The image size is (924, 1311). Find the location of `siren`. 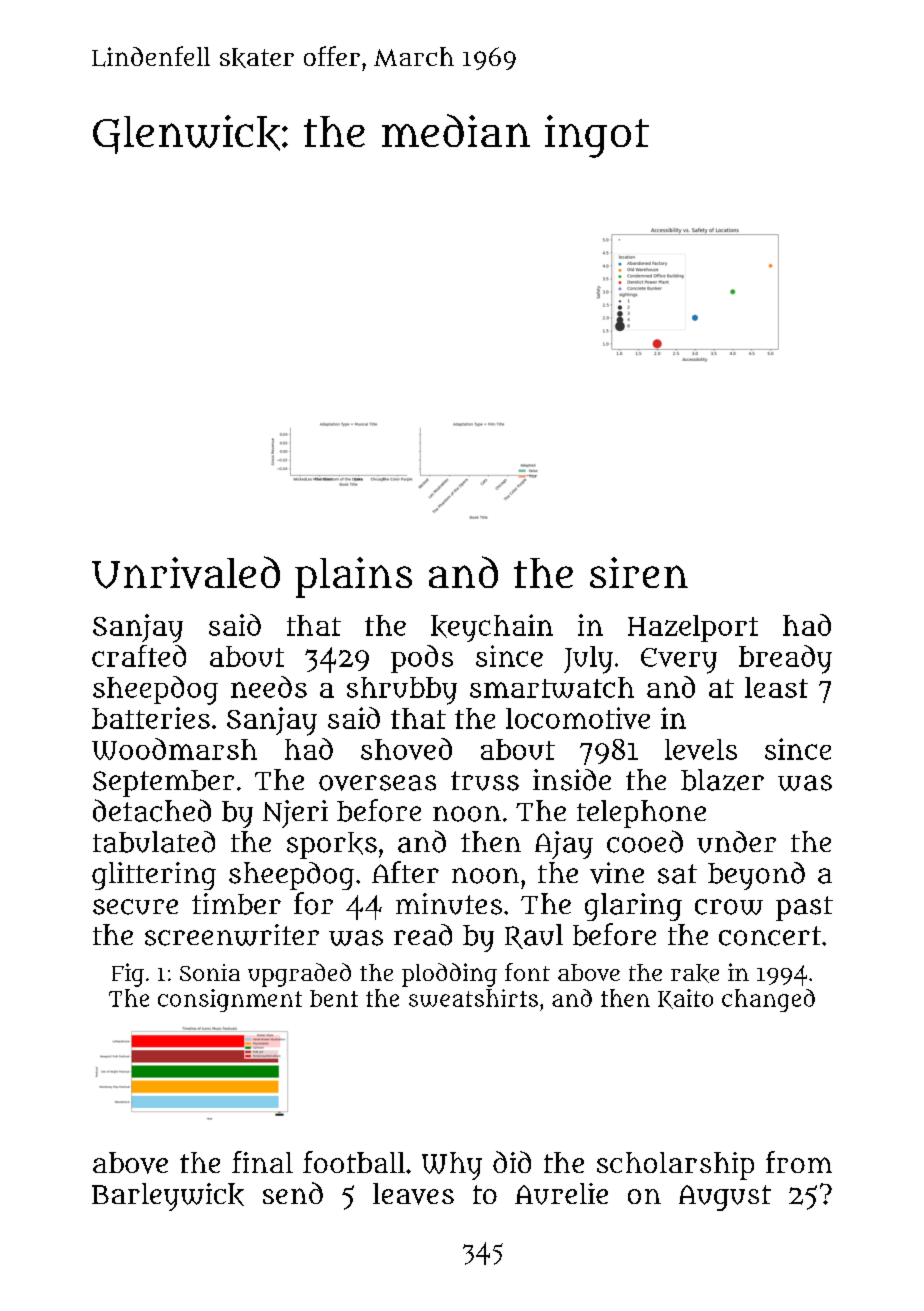

siren is located at coordinates (639, 572).
